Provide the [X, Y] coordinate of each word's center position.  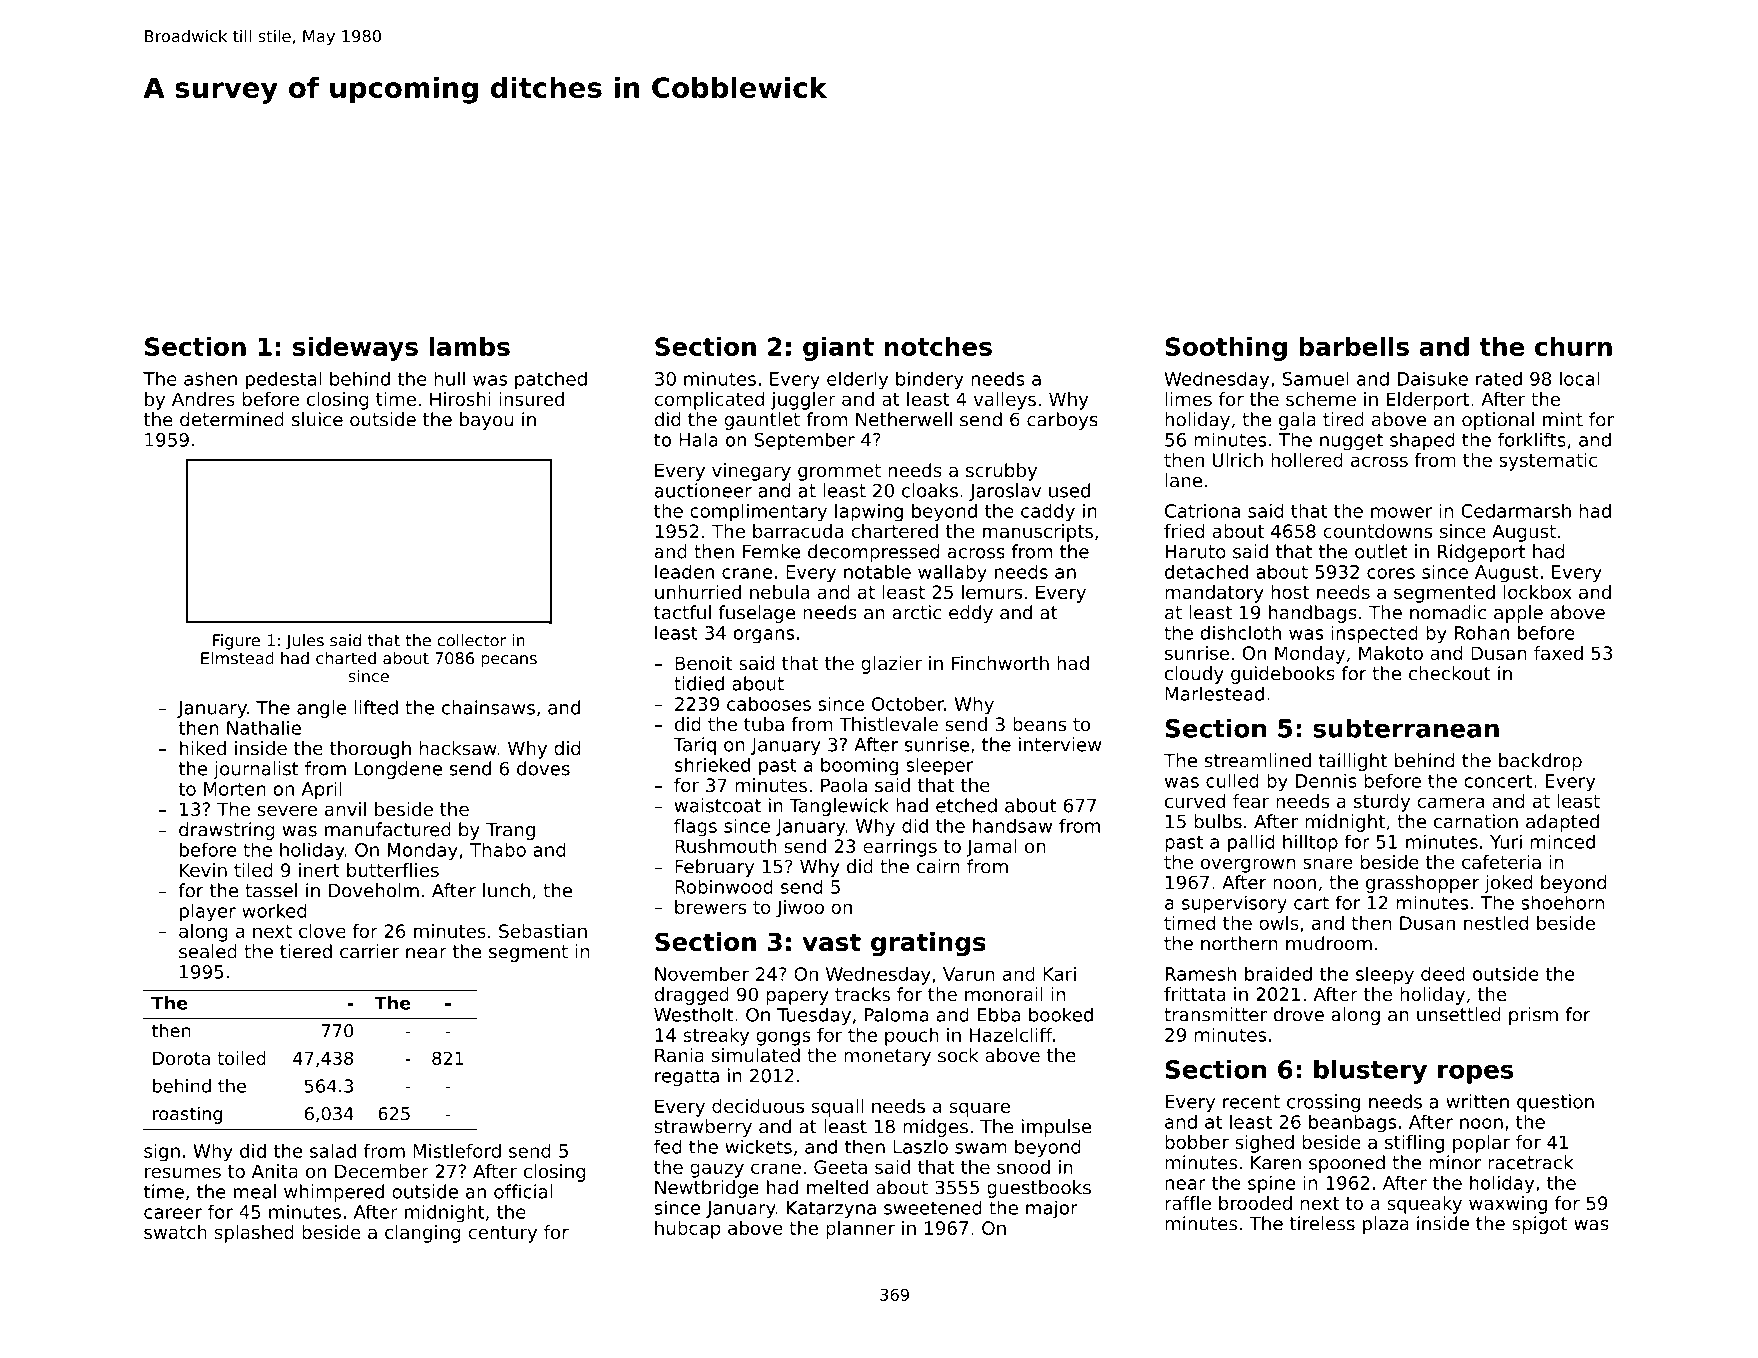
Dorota [181, 1058]
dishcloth [1241, 632]
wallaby [952, 573]
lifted [376, 707]
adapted [1562, 823]
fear [1251, 801]
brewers [710, 907]
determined [232, 419]
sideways [355, 349]
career [173, 1213]
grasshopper [1422, 884]
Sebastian [543, 931]
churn [1573, 346]
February [714, 868]
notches [938, 346]
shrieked [712, 764]
